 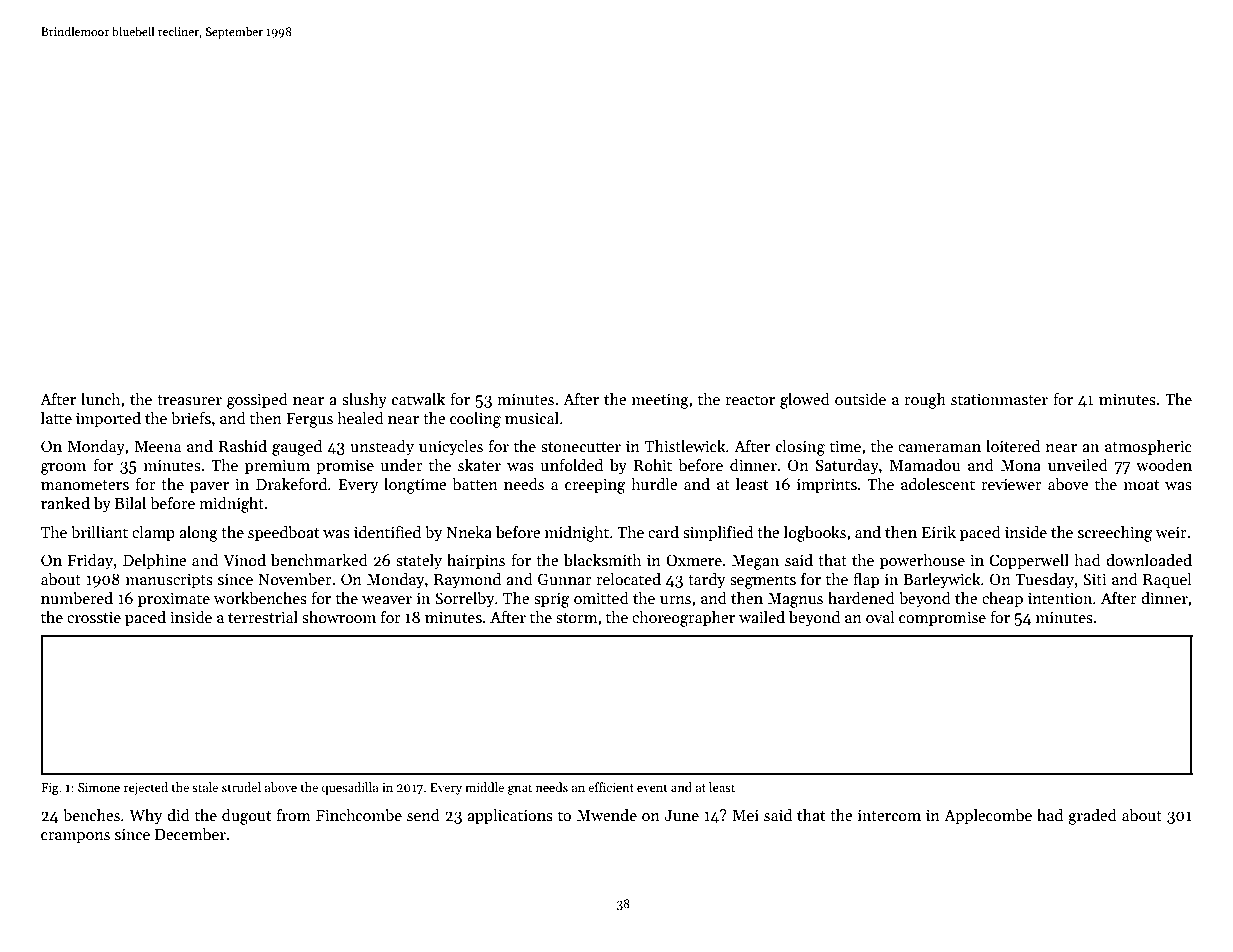 What do you see at coordinates (94, 617) in the image?
I see `crosstie` at bounding box center [94, 617].
